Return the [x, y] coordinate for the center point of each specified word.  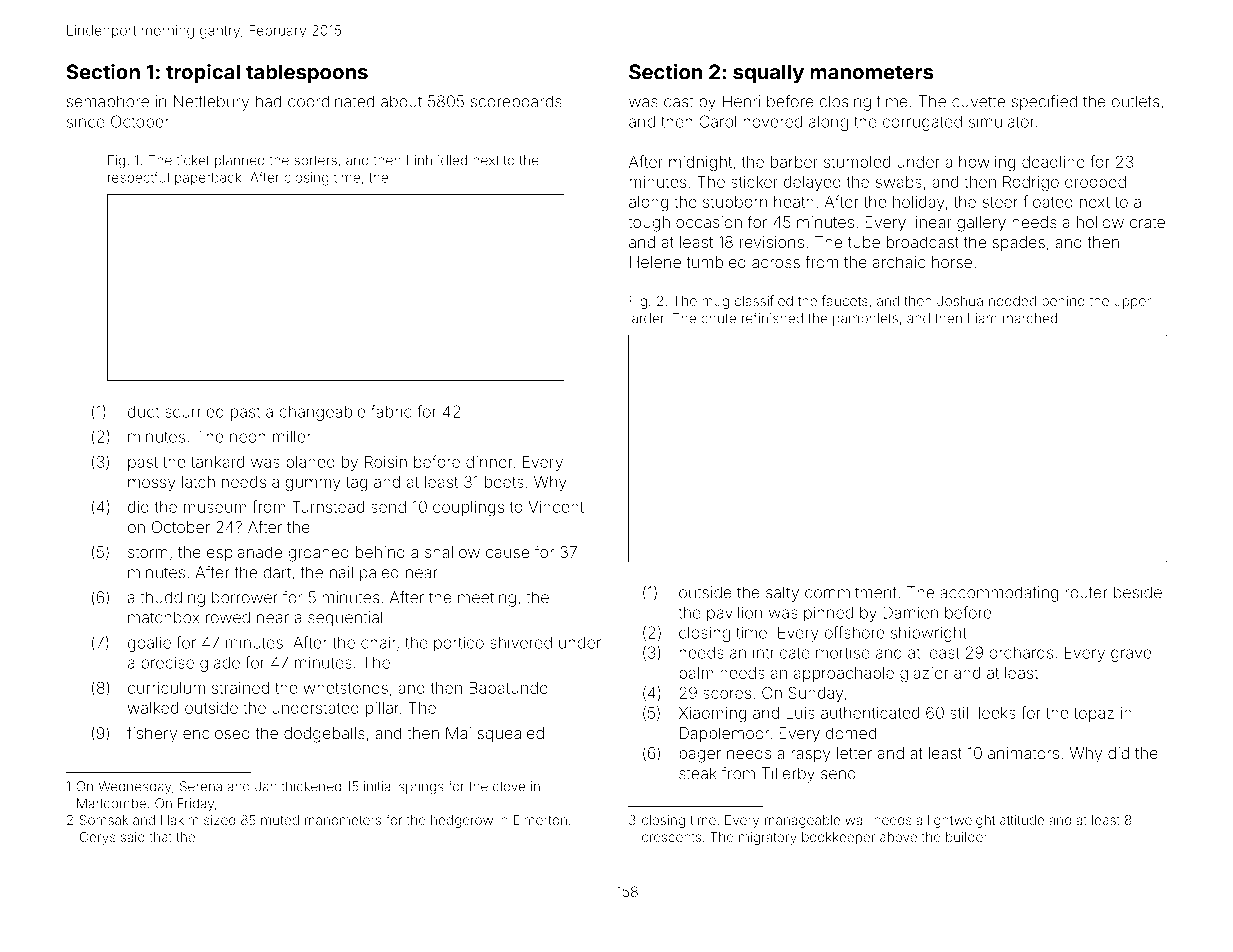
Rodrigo [1031, 184]
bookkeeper [838, 838]
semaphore [108, 103]
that [161, 837]
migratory [768, 838]
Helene [655, 262]
